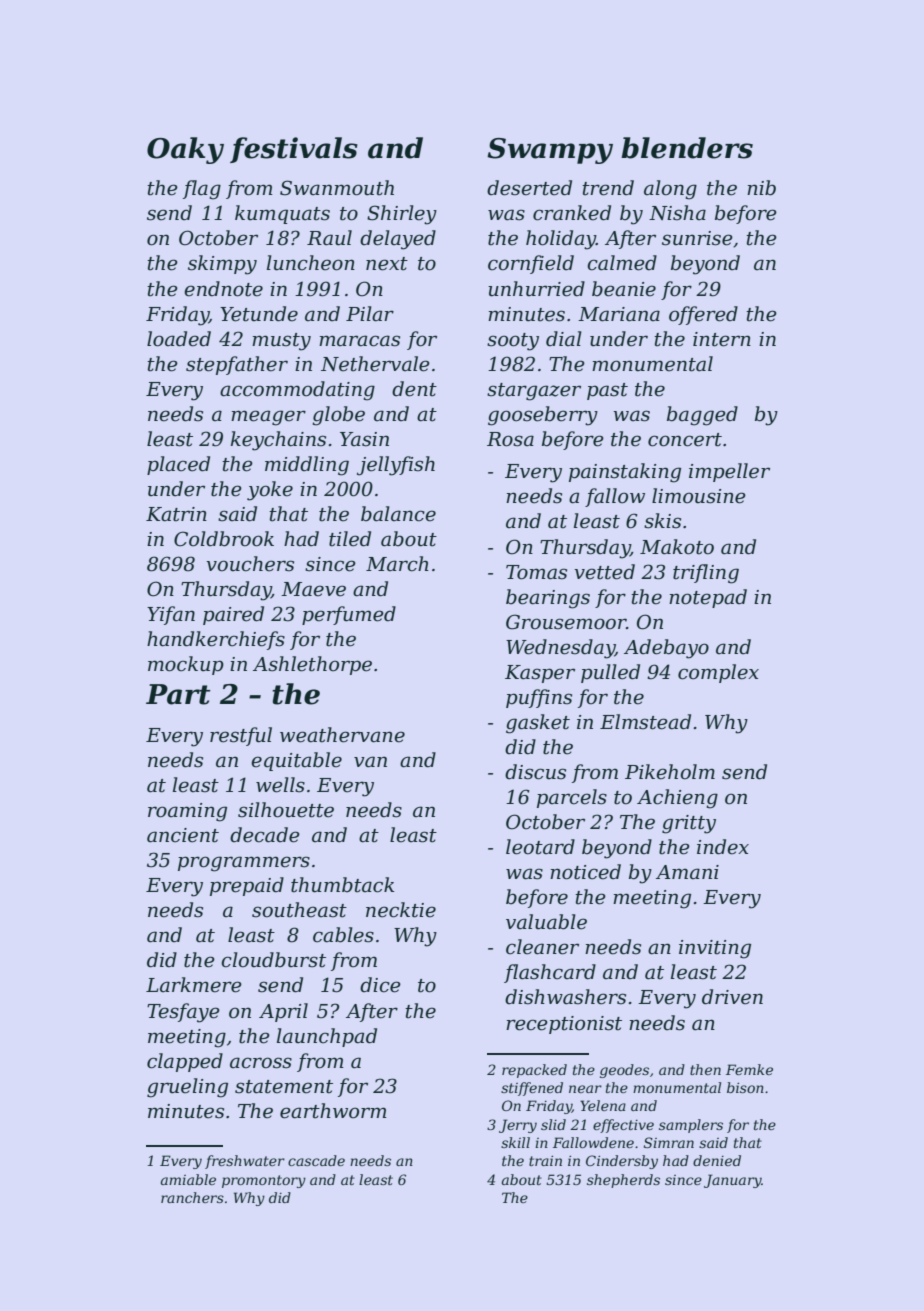 This image has height=1311, width=924. I want to click on silhouette, so click(286, 810).
